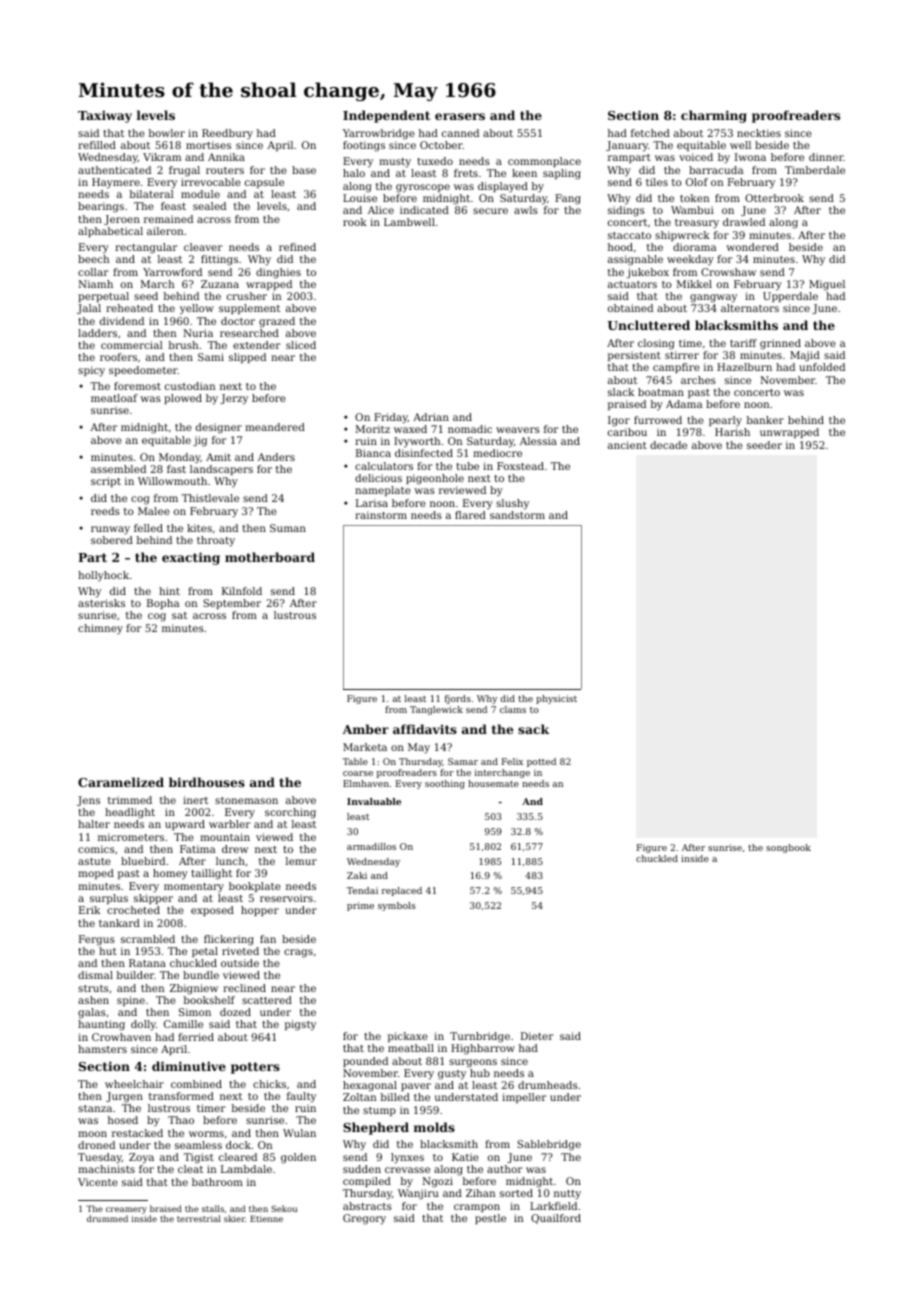 The image size is (924, 1308). Describe the element at coordinates (381, 210) in the screenshot. I see `Alice` at that location.
